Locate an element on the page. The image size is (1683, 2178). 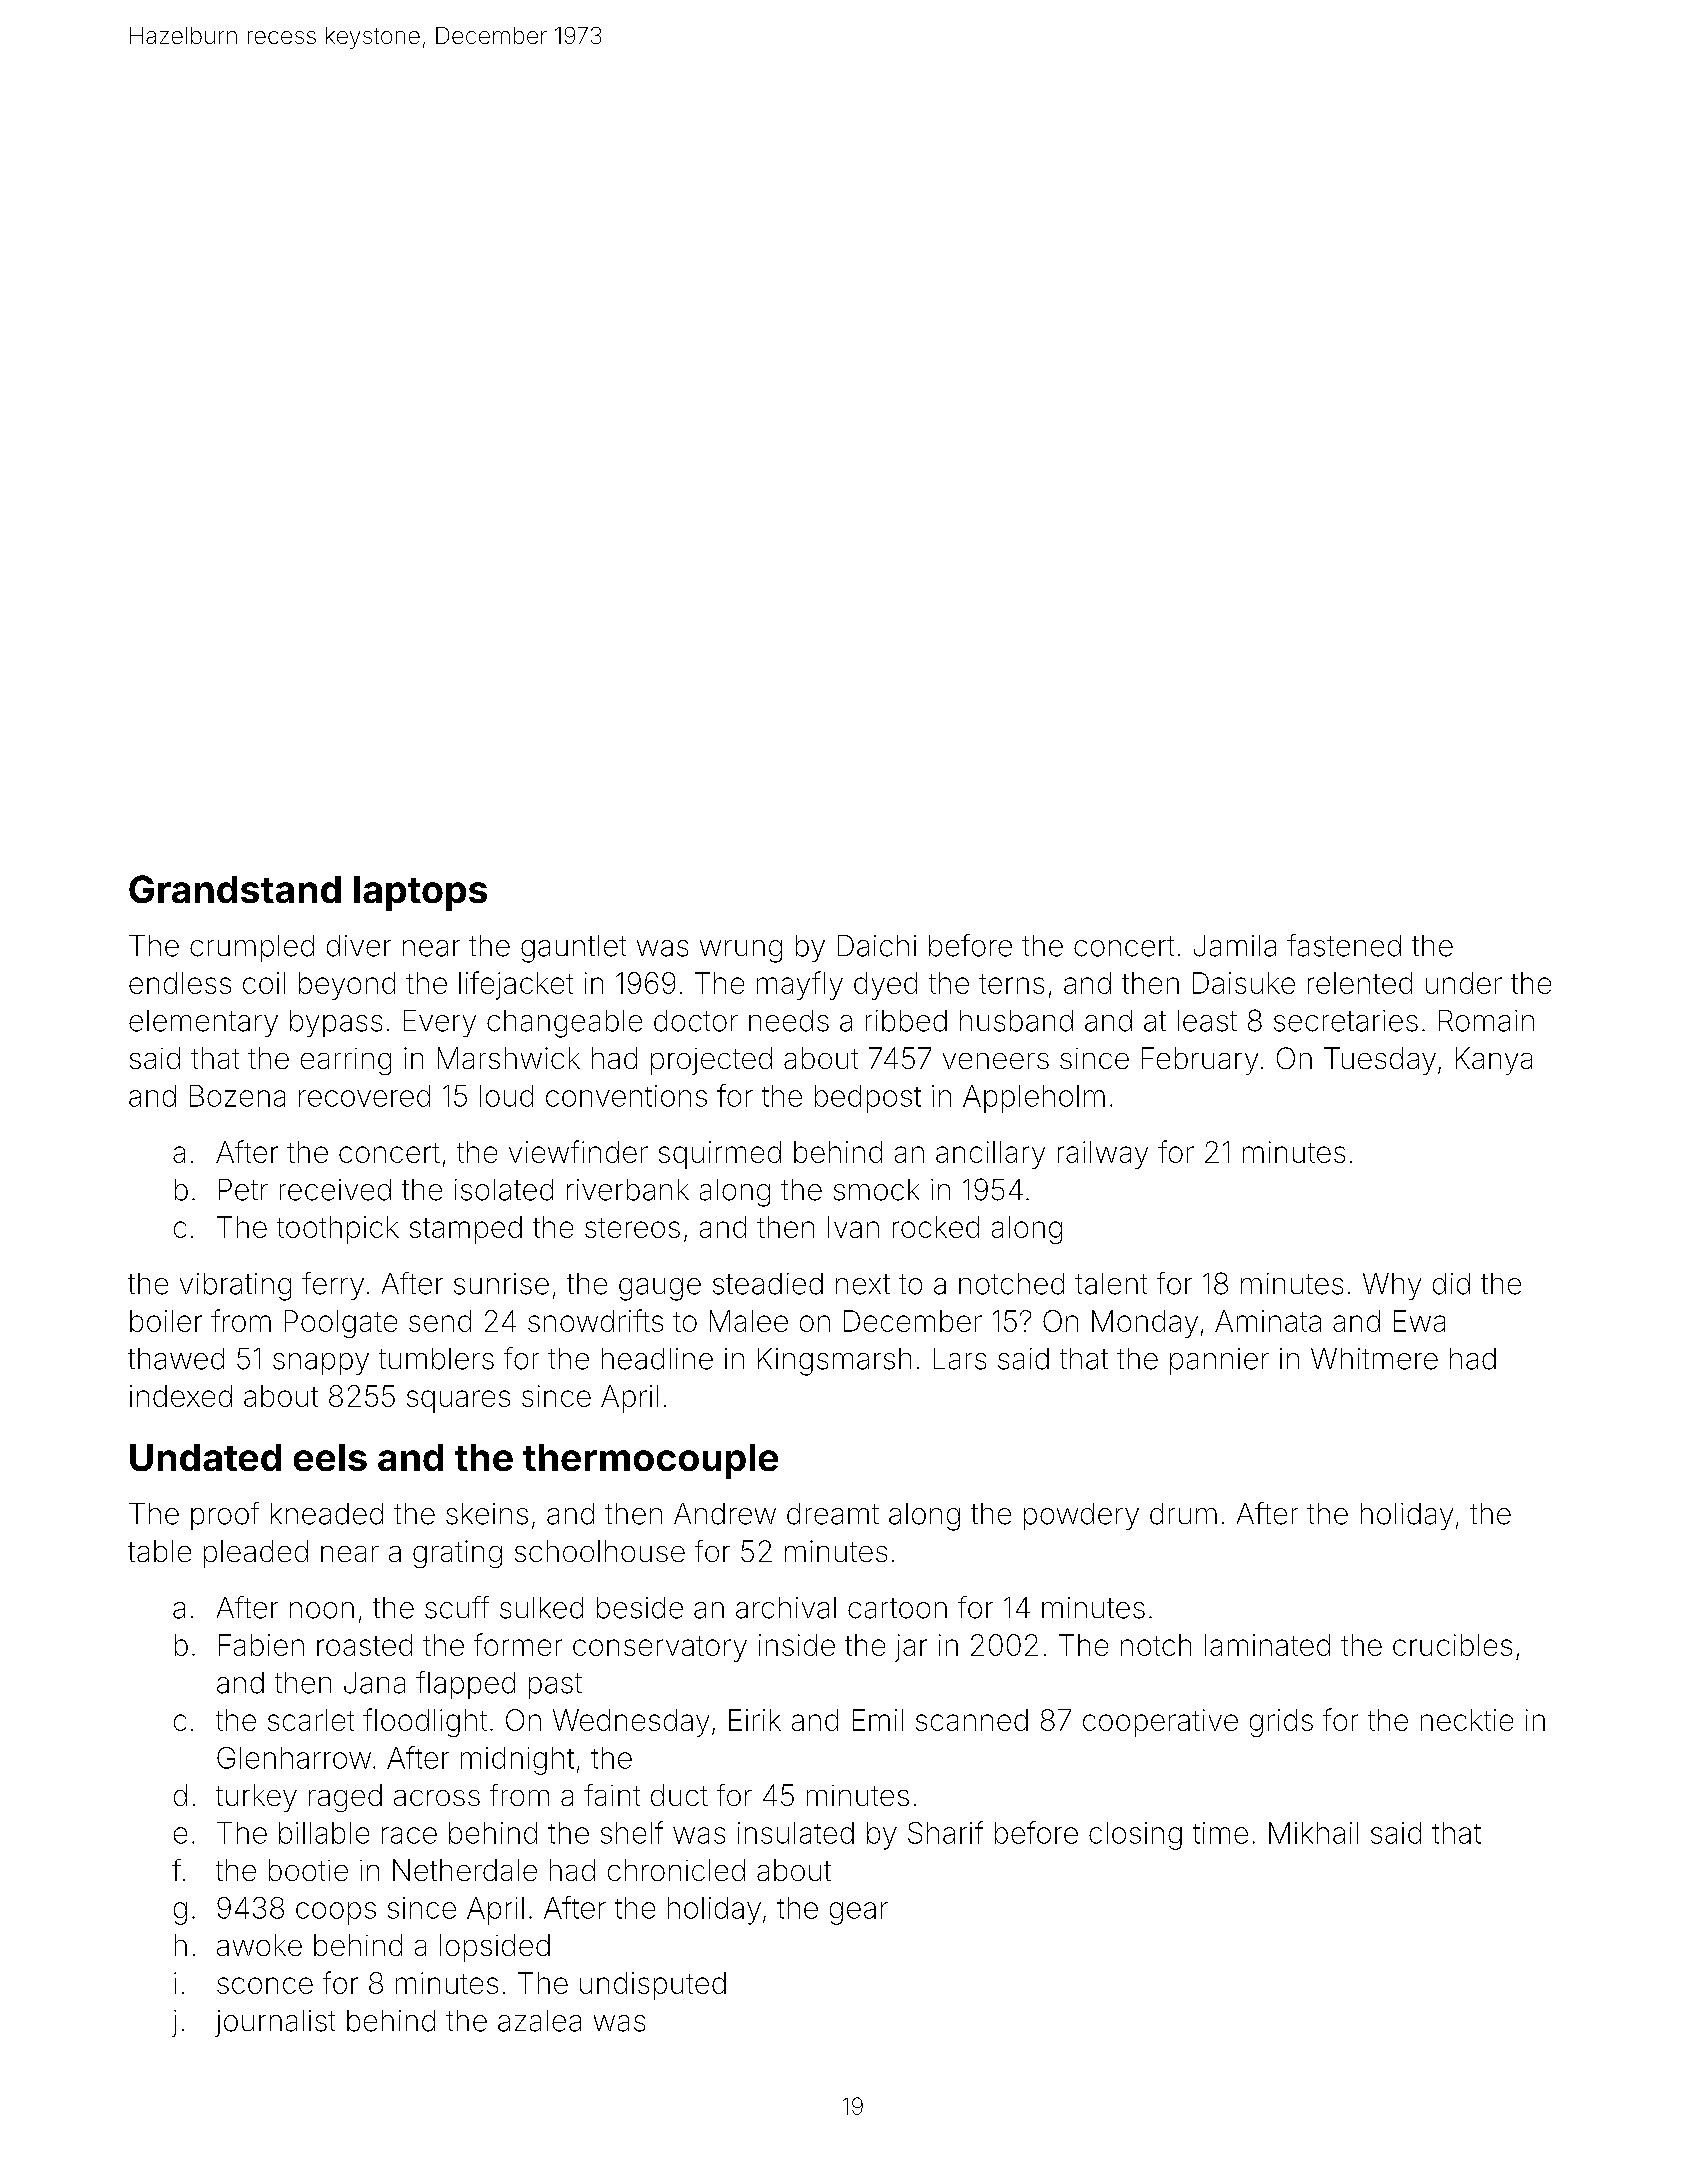
fastened is located at coordinates (1344, 945).
